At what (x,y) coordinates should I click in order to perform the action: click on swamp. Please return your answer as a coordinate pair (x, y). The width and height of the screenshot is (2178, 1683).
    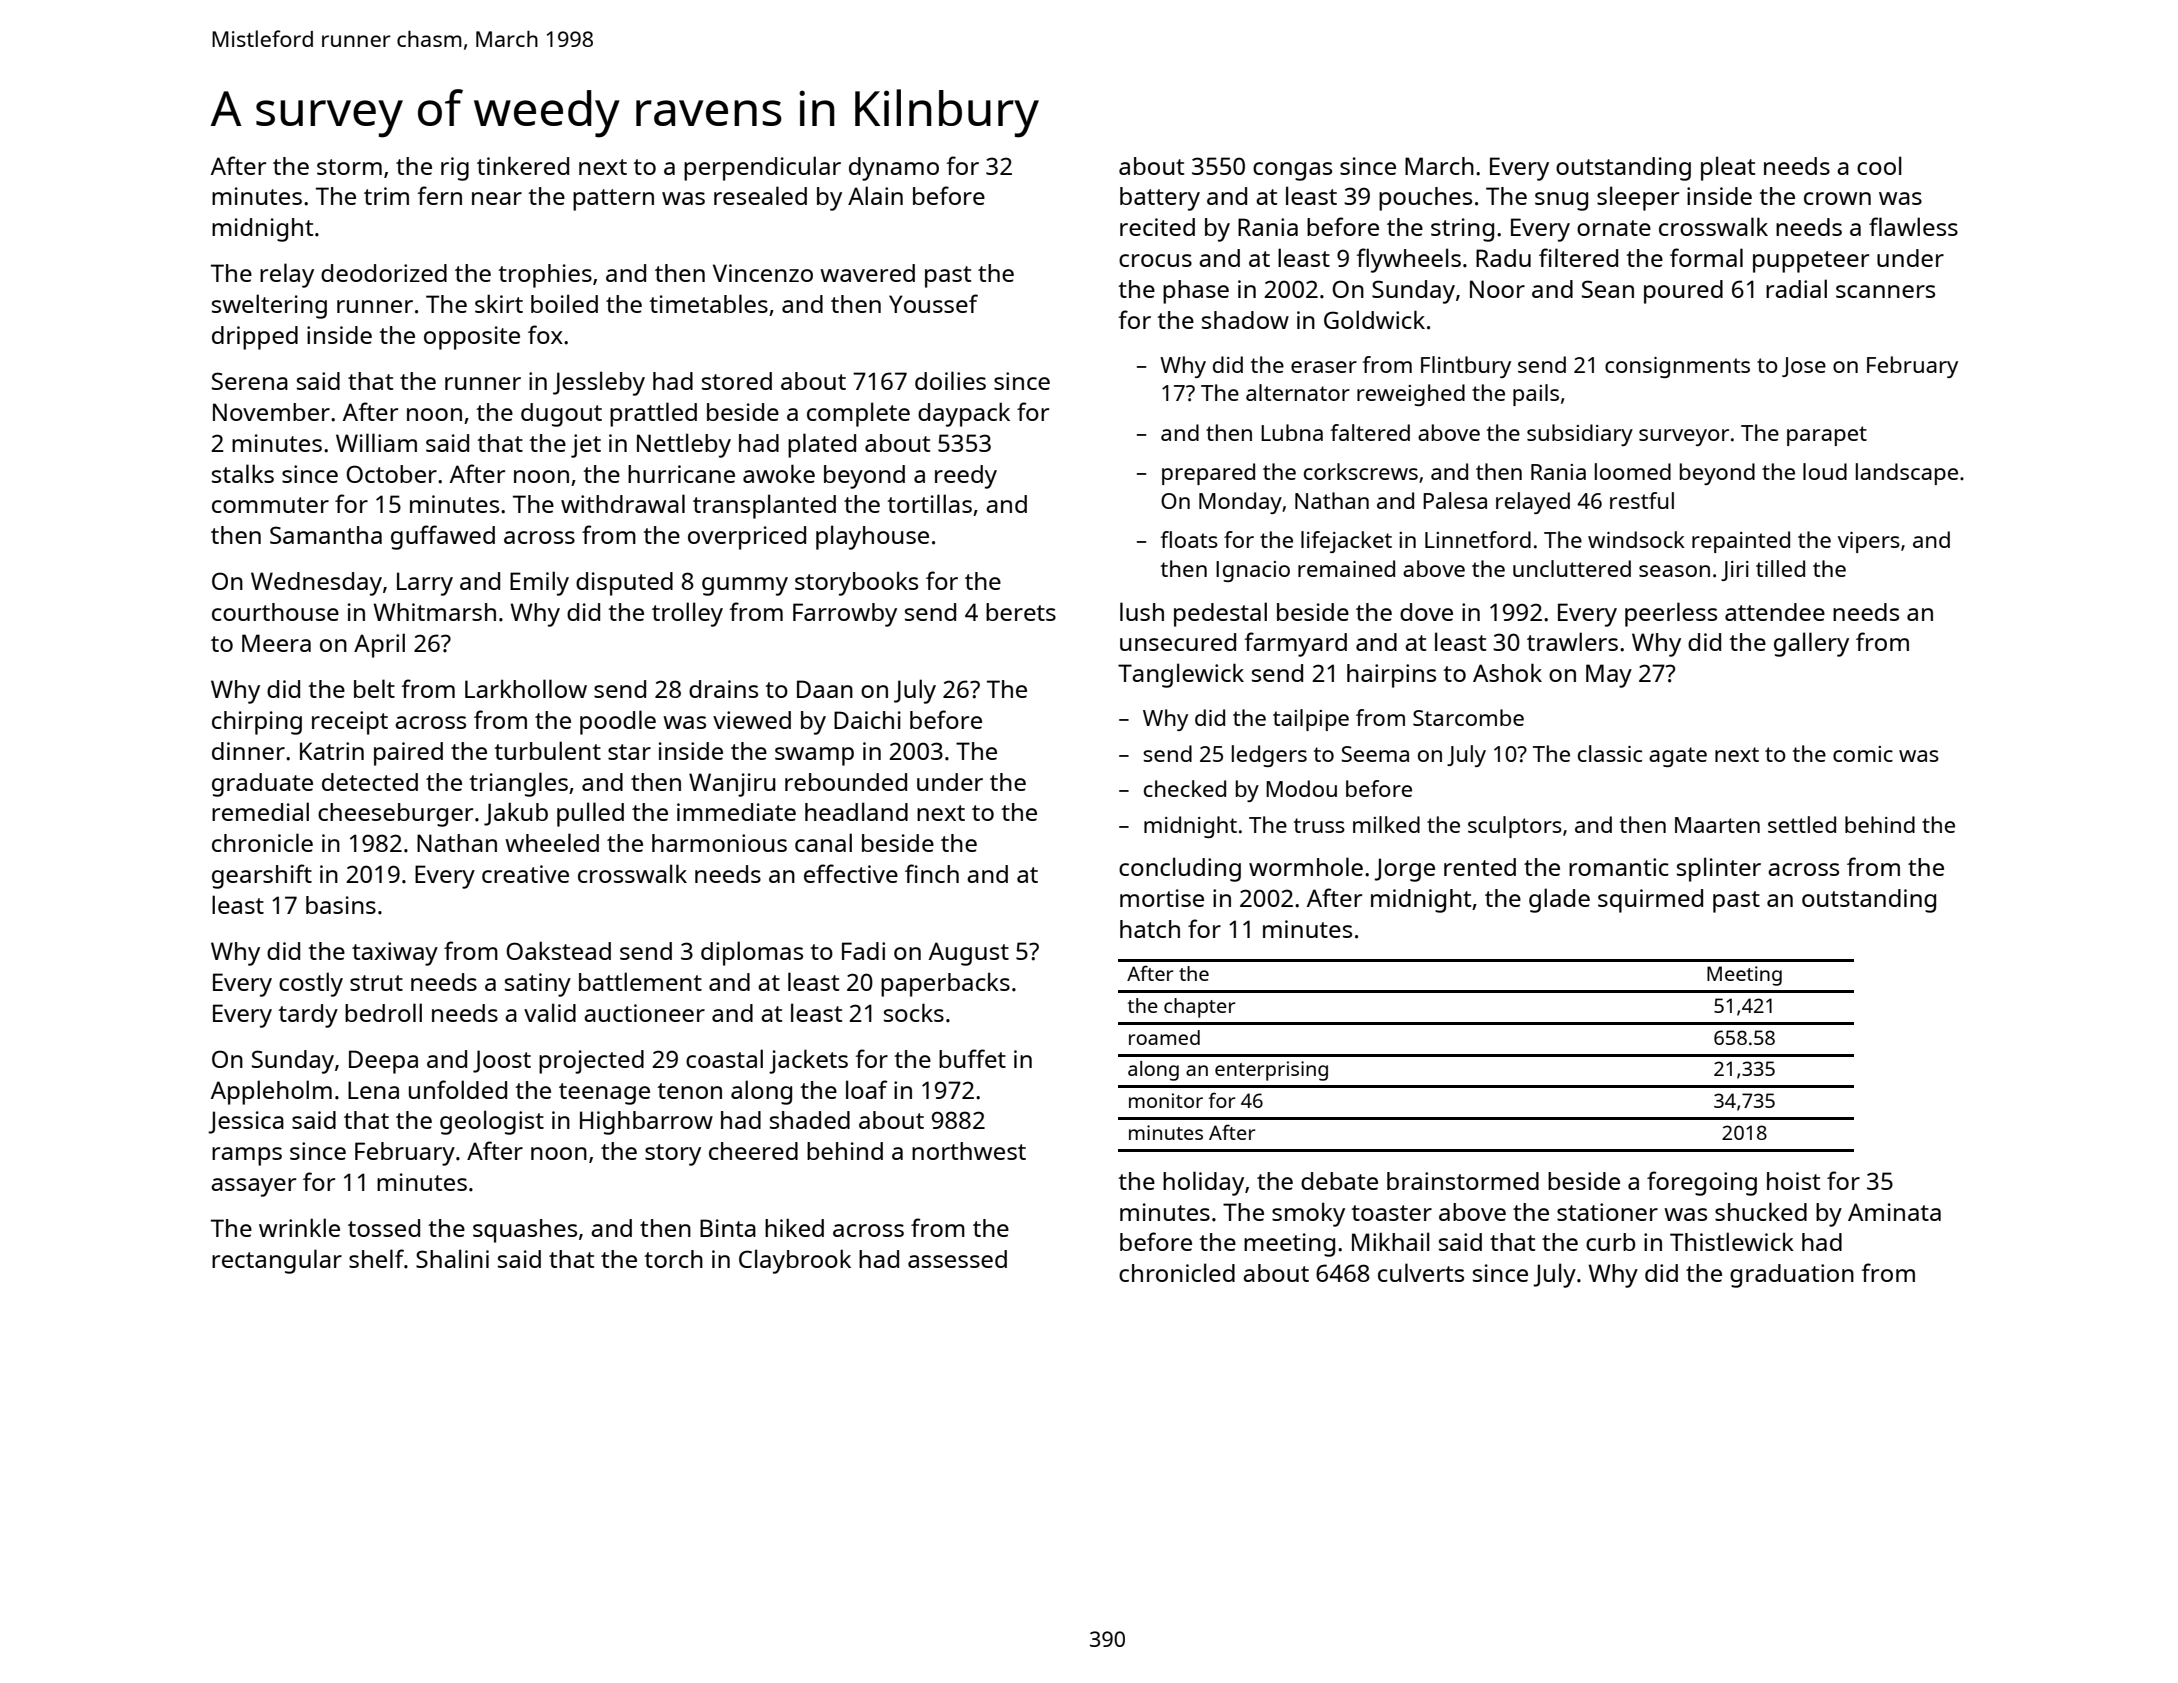
    Looking at the image, I should click on (814, 756).
